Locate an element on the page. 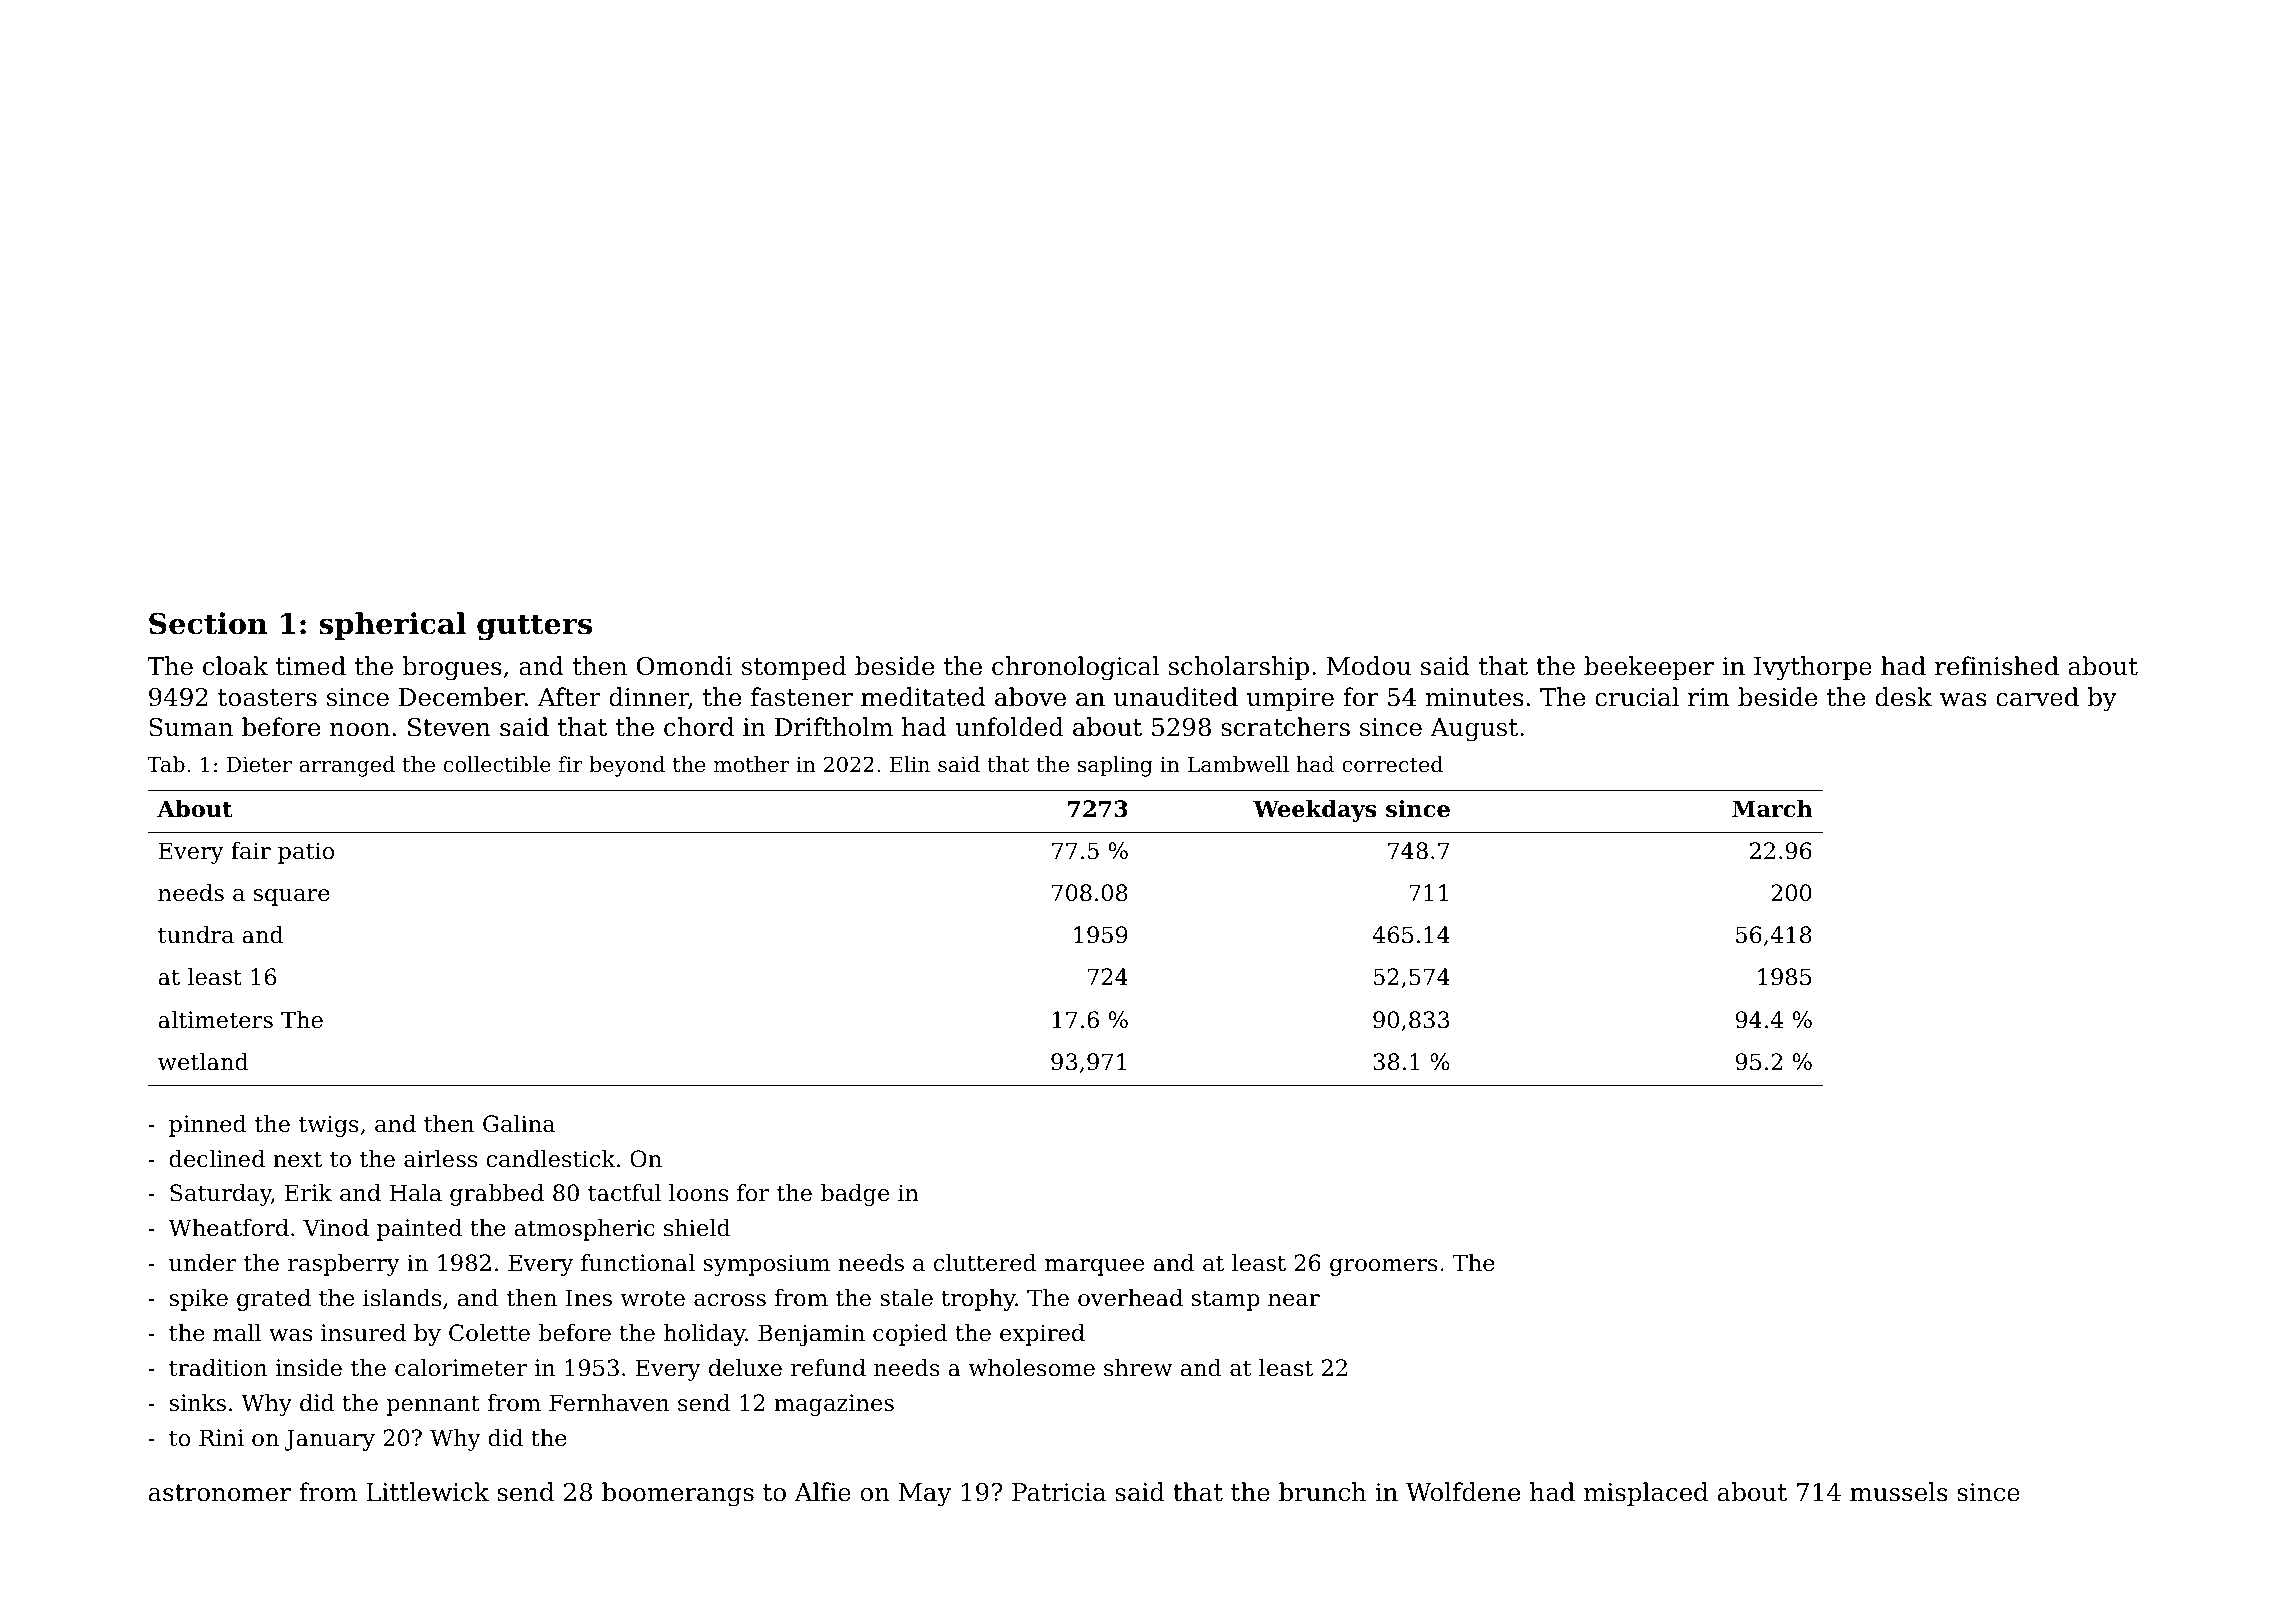 This document has width=2292, height=1620. groomers is located at coordinates (1383, 1267).
